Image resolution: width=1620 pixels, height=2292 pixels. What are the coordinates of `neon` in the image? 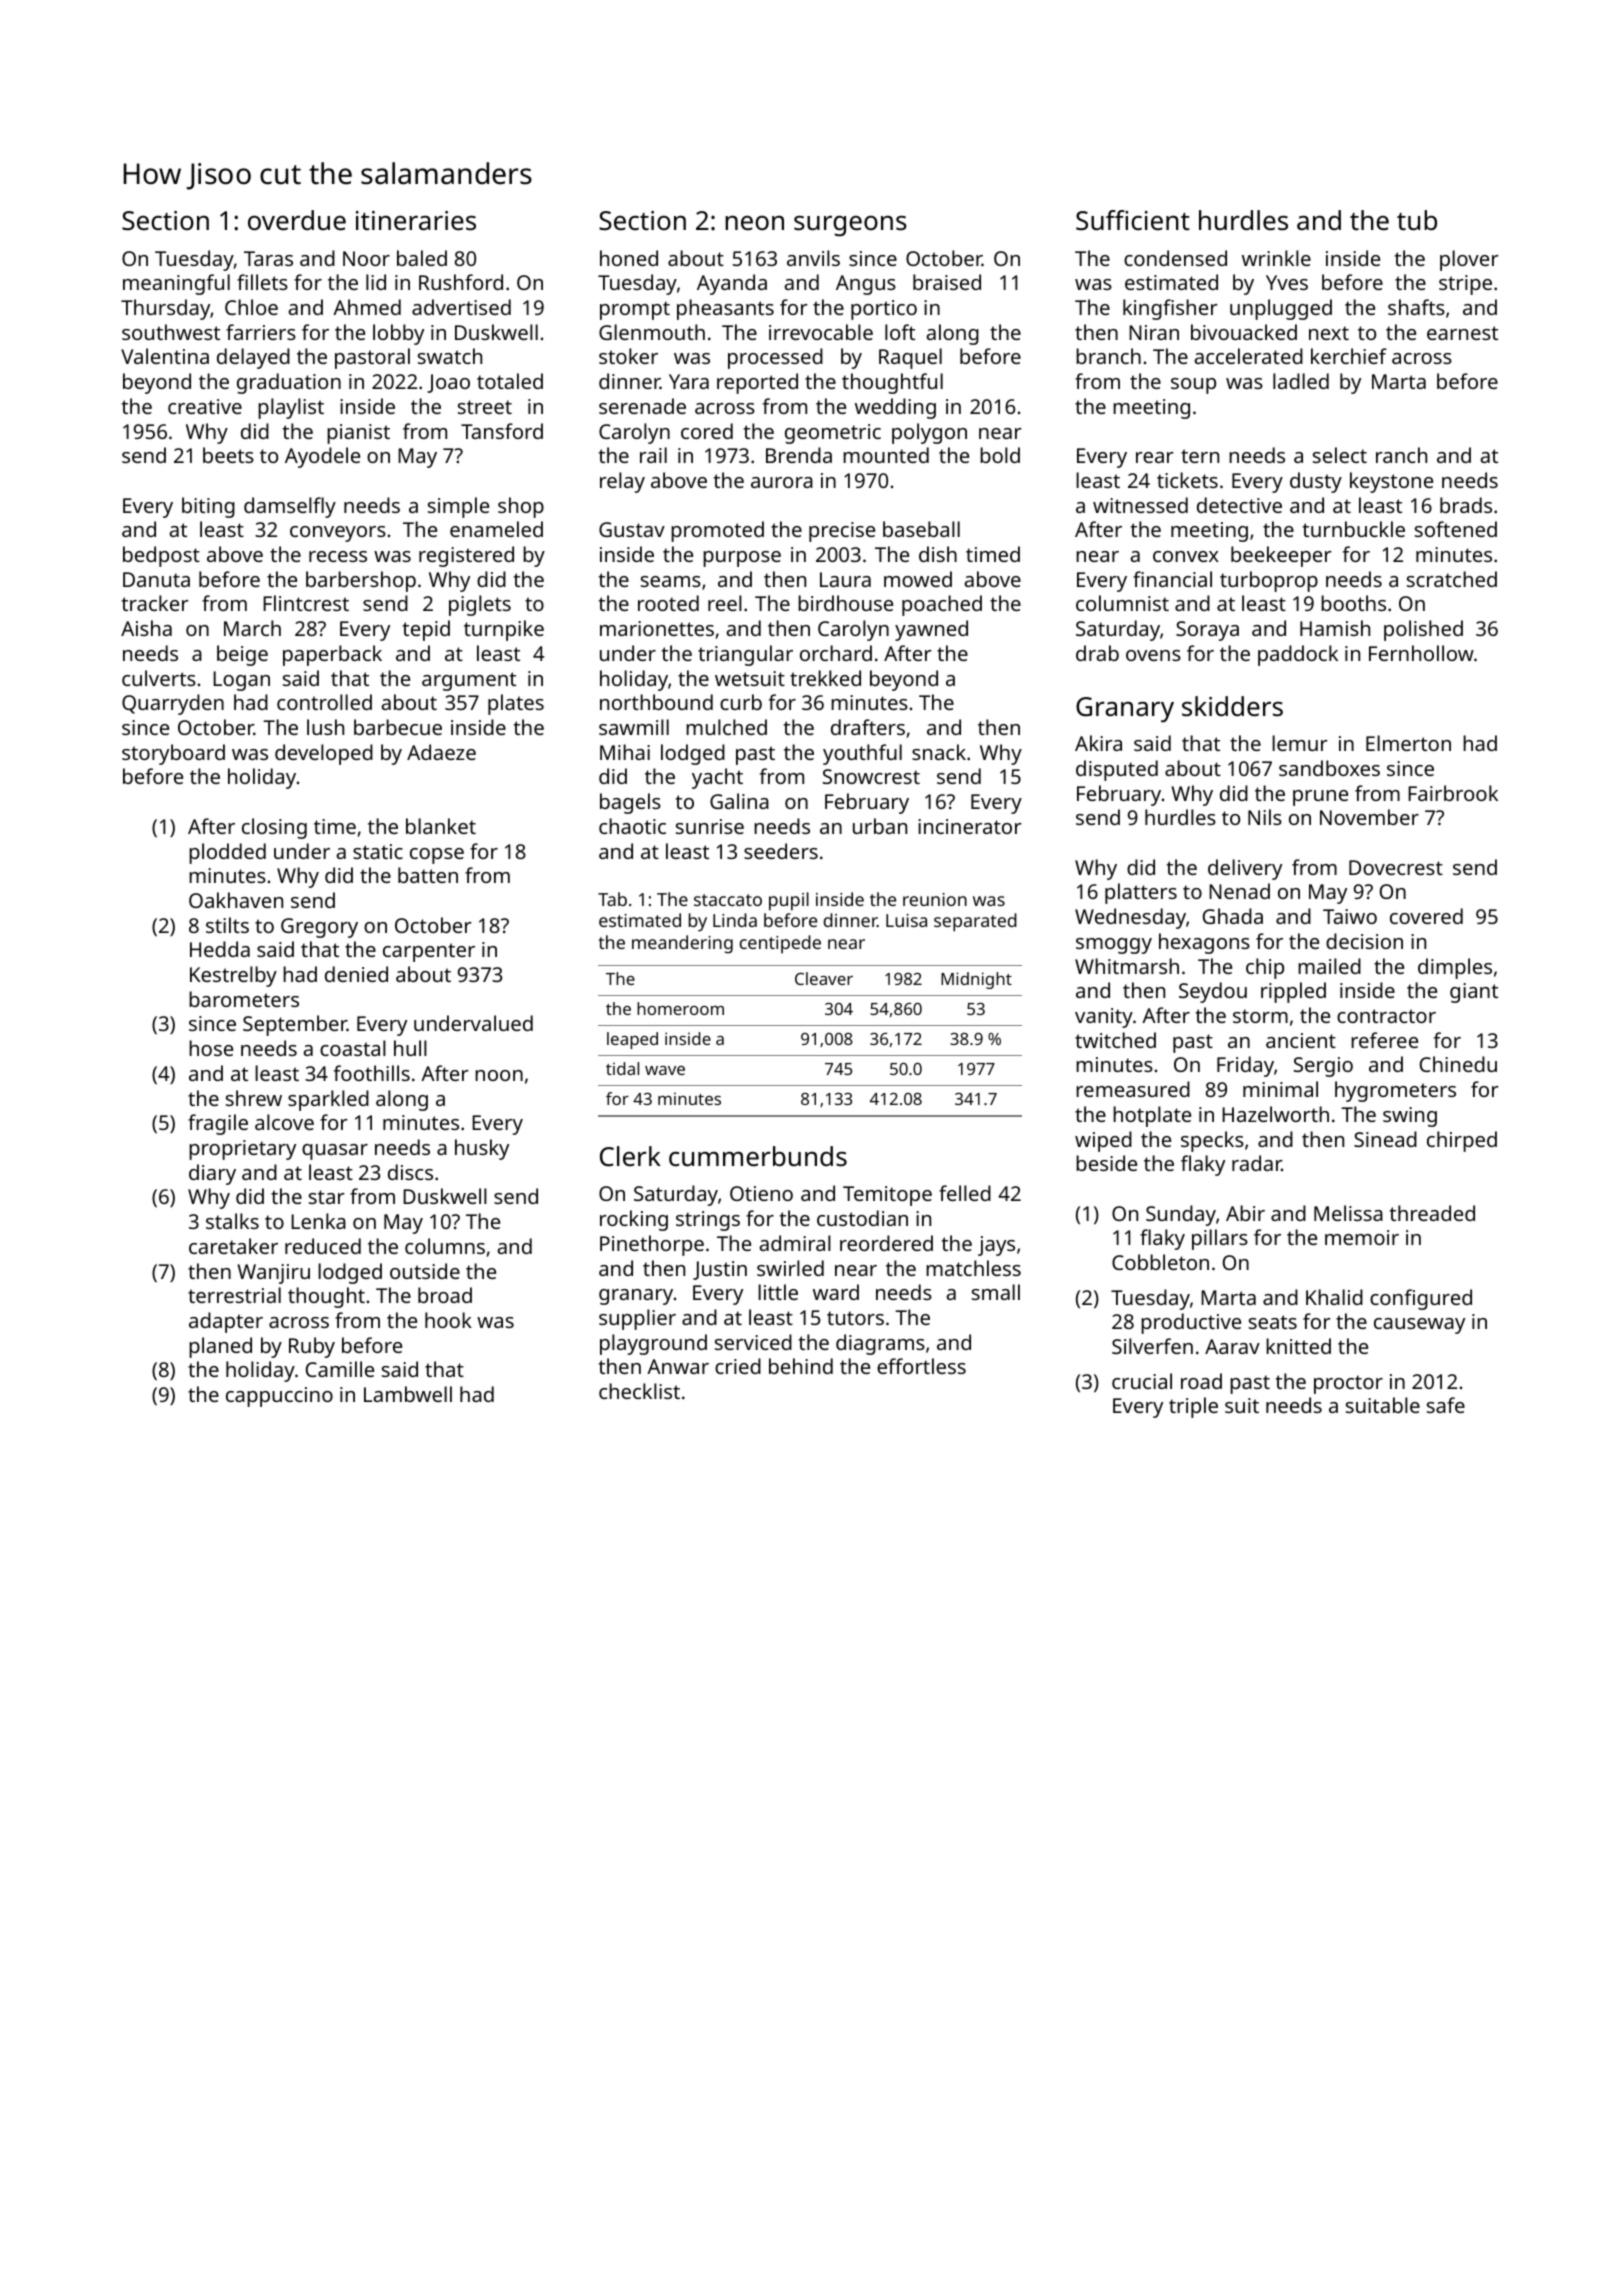 It's located at (754, 222).
